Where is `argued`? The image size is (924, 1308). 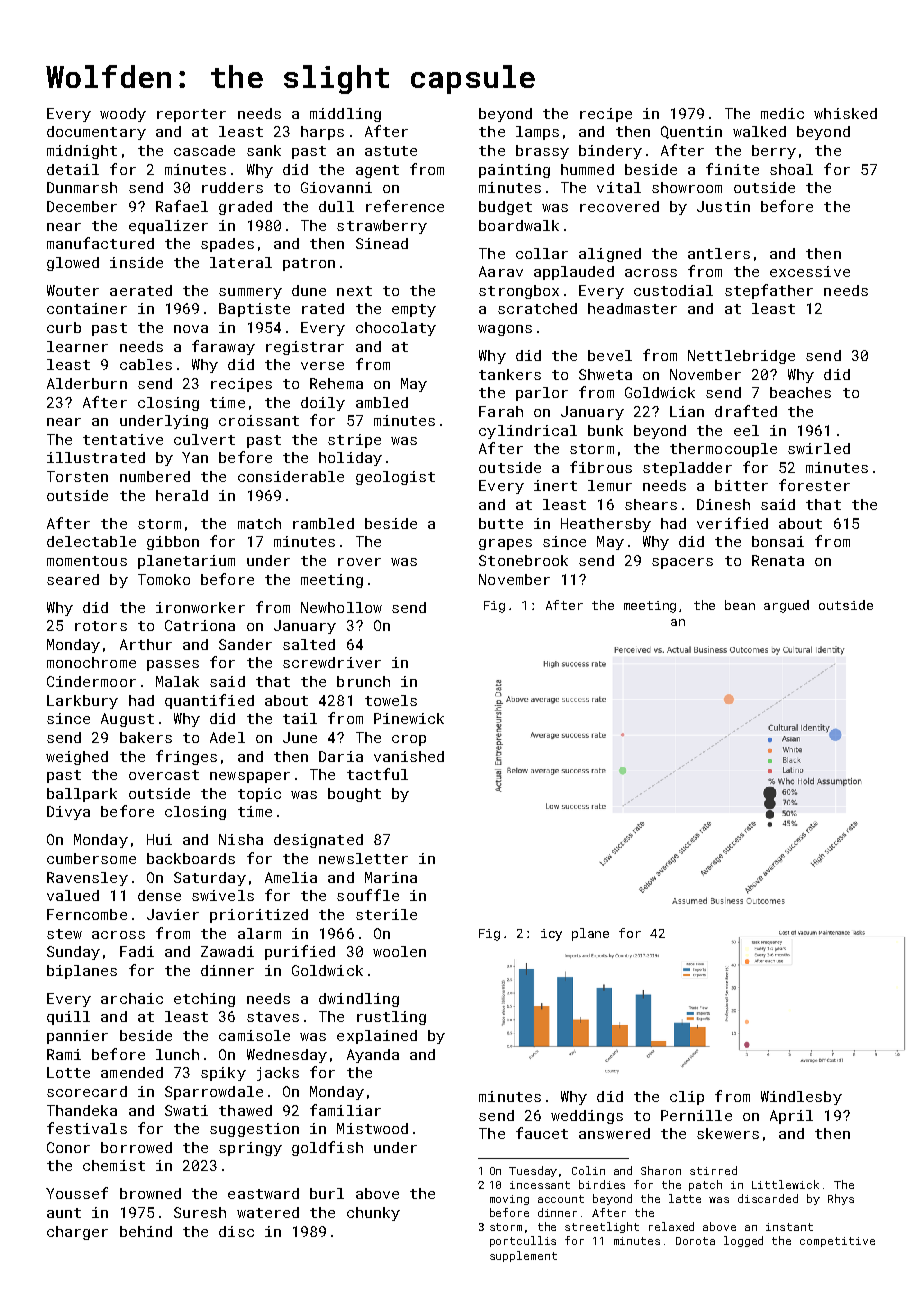 argued is located at coordinates (786, 606).
